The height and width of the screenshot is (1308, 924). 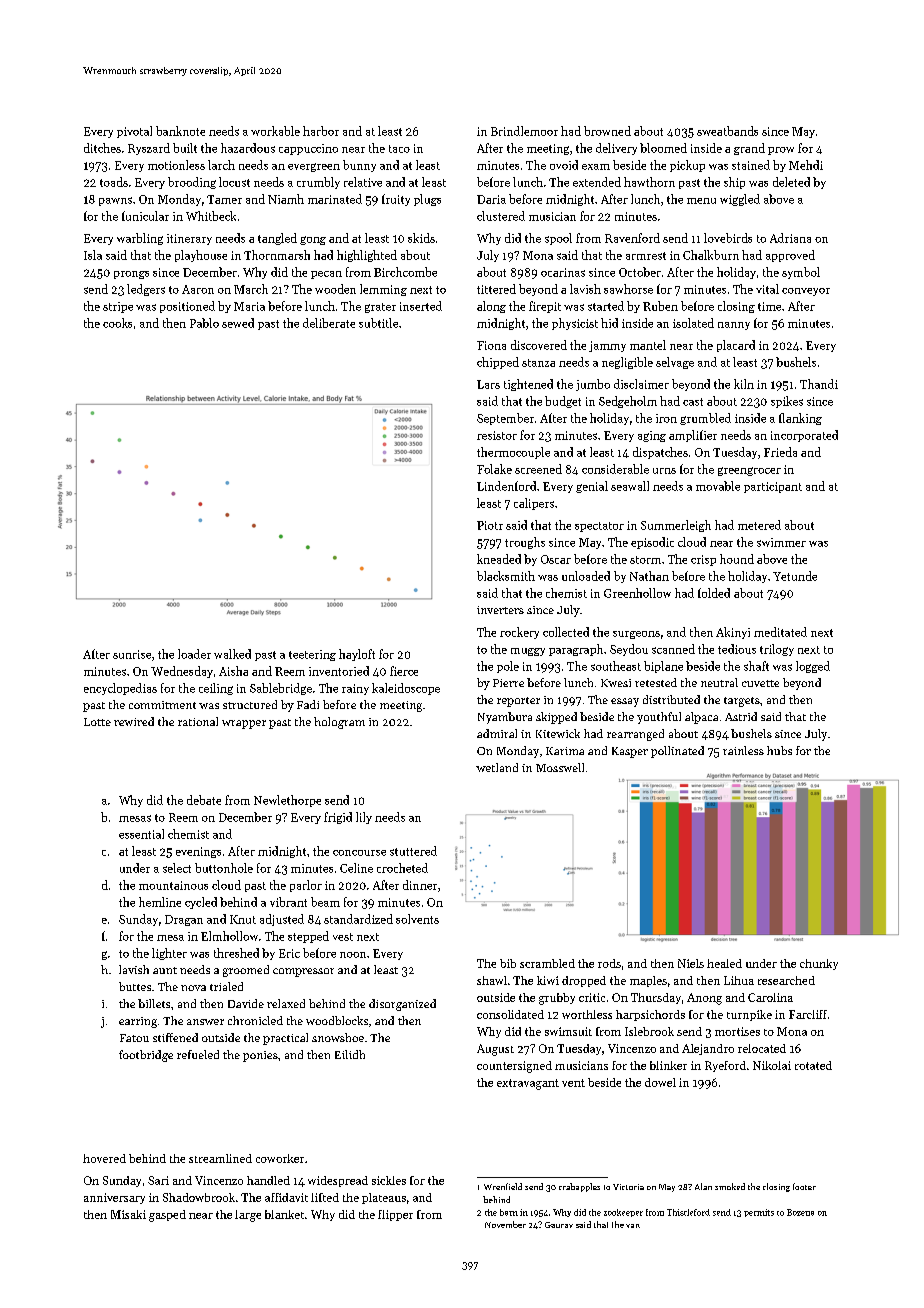 I want to click on Ravenford, so click(x=632, y=238).
